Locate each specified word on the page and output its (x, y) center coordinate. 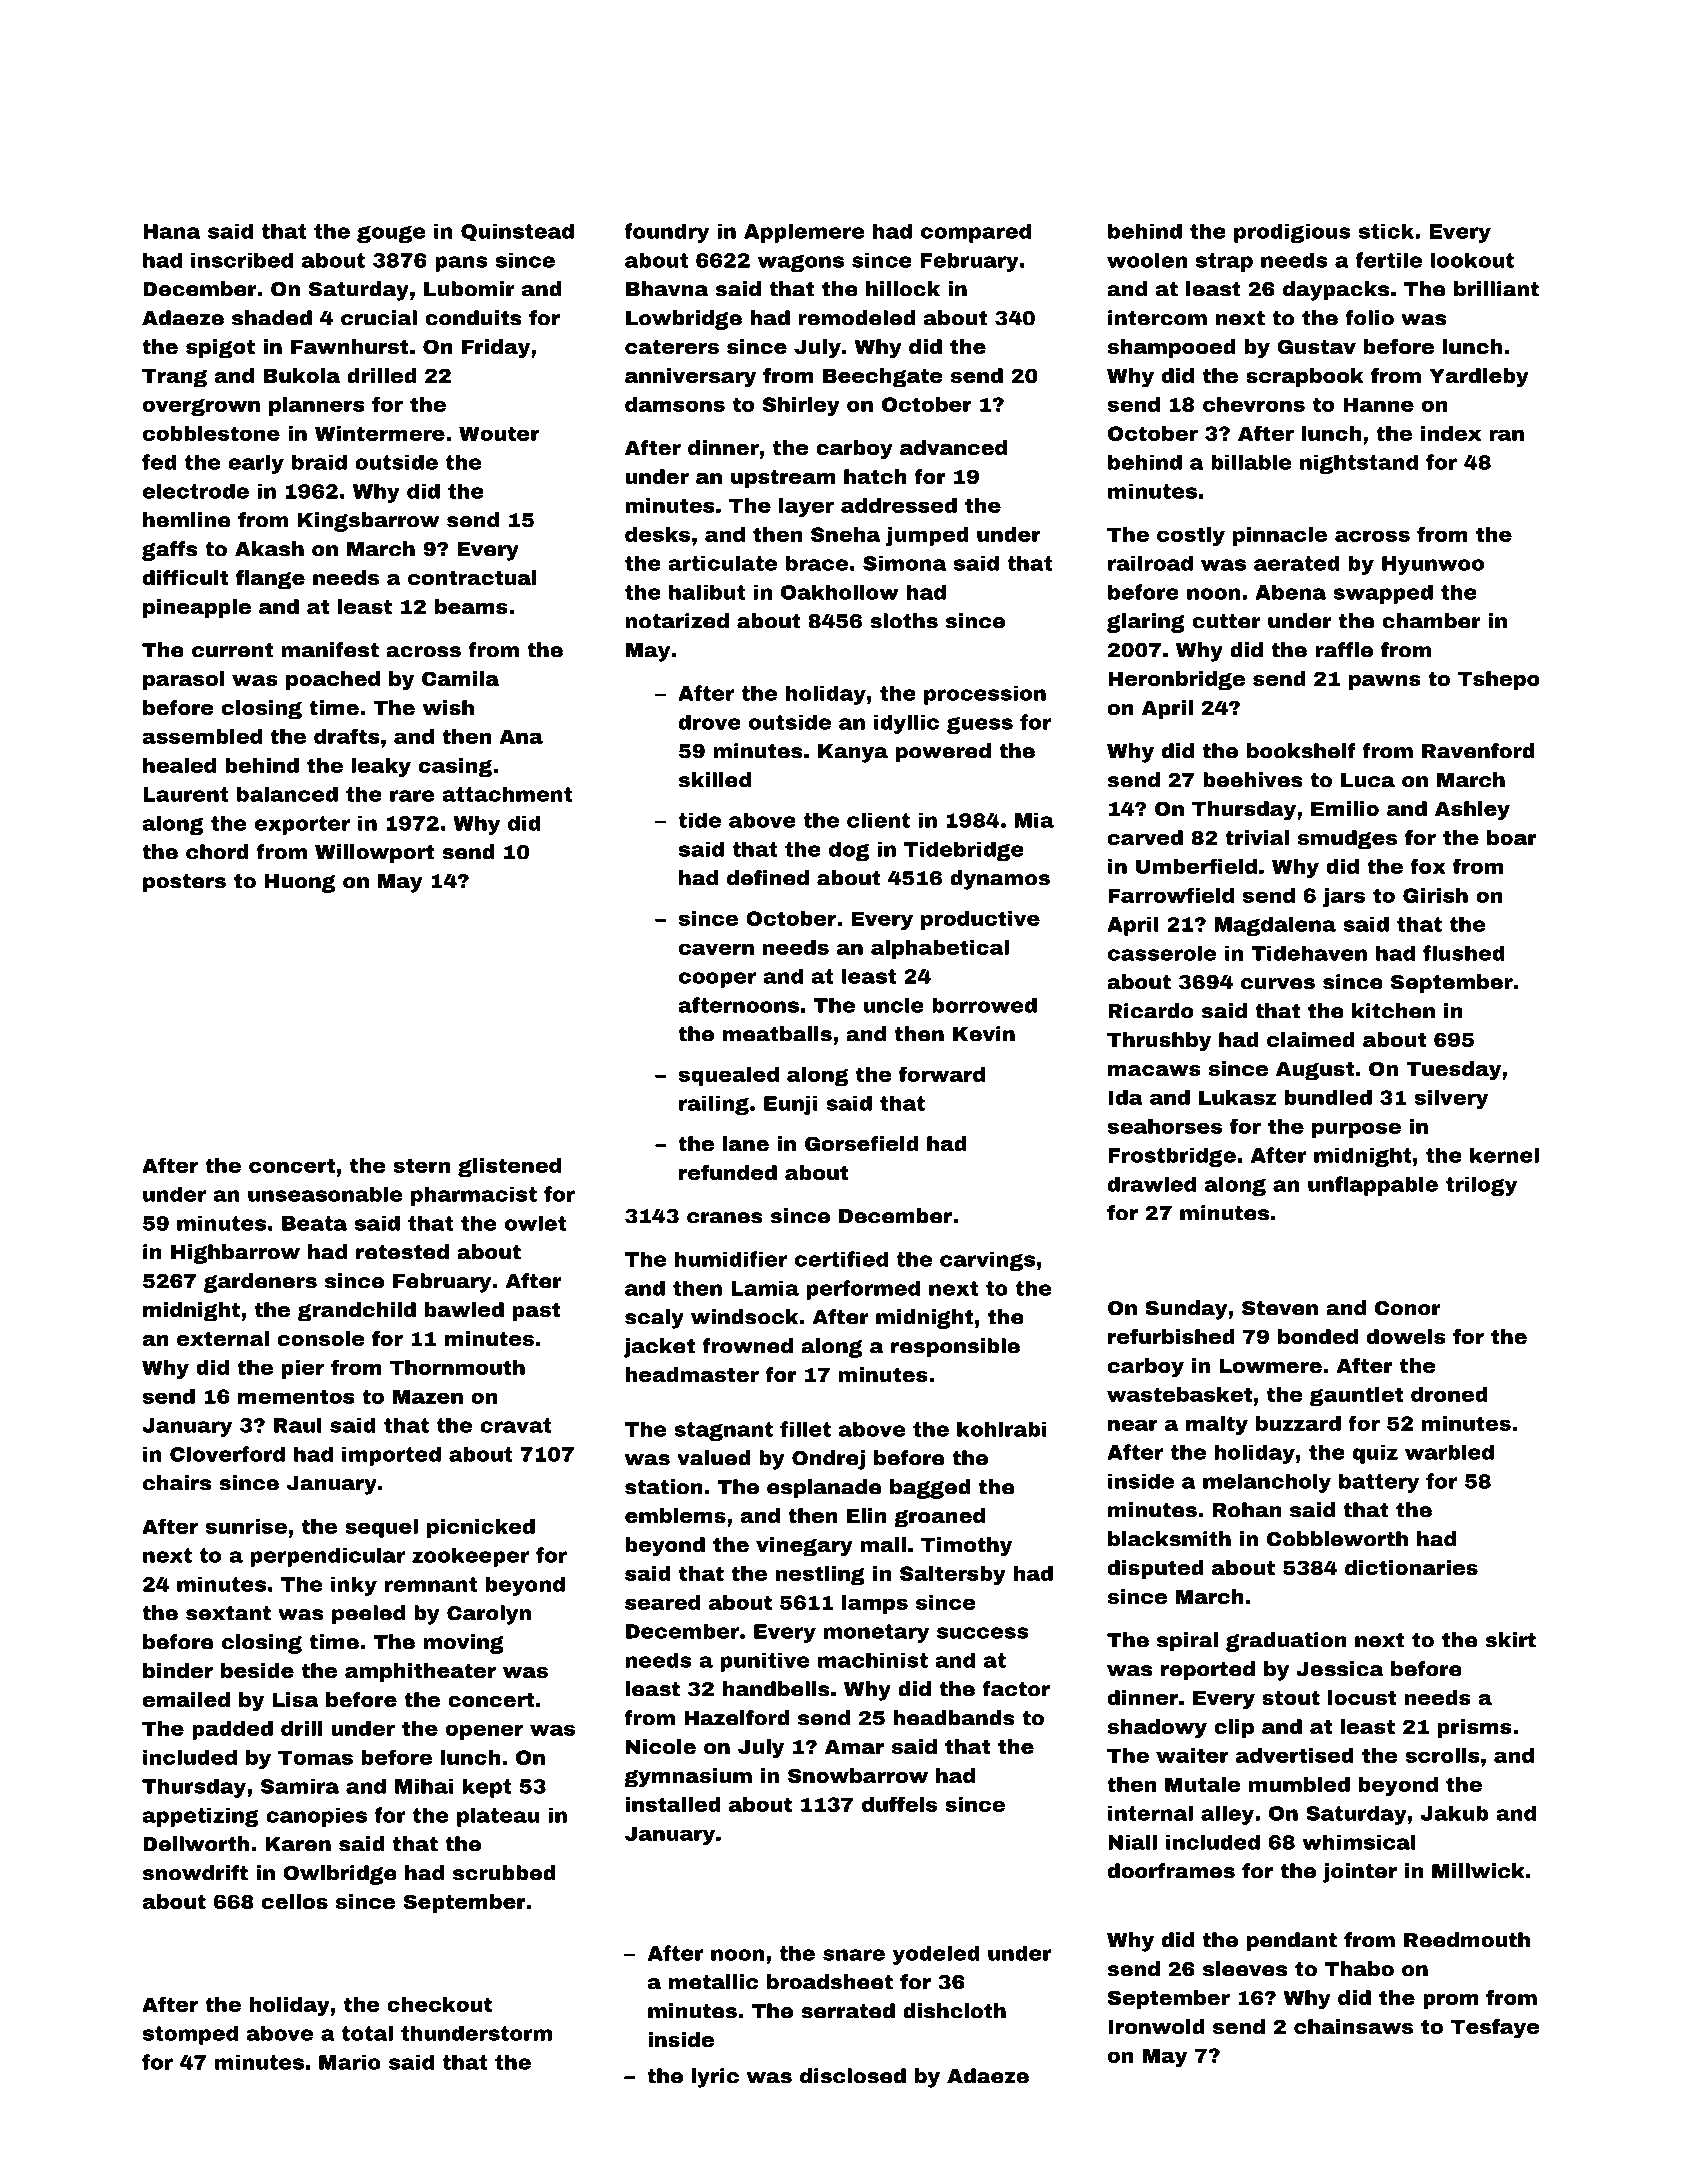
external (223, 1338)
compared (976, 233)
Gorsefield (862, 1143)
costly (1191, 536)
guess (980, 725)
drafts (347, 736)
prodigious (1292, 233)
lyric (715, 2078)
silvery (1451, 1099)
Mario (350, 2062)
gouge (391, 234)
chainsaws (1353, 2026)
